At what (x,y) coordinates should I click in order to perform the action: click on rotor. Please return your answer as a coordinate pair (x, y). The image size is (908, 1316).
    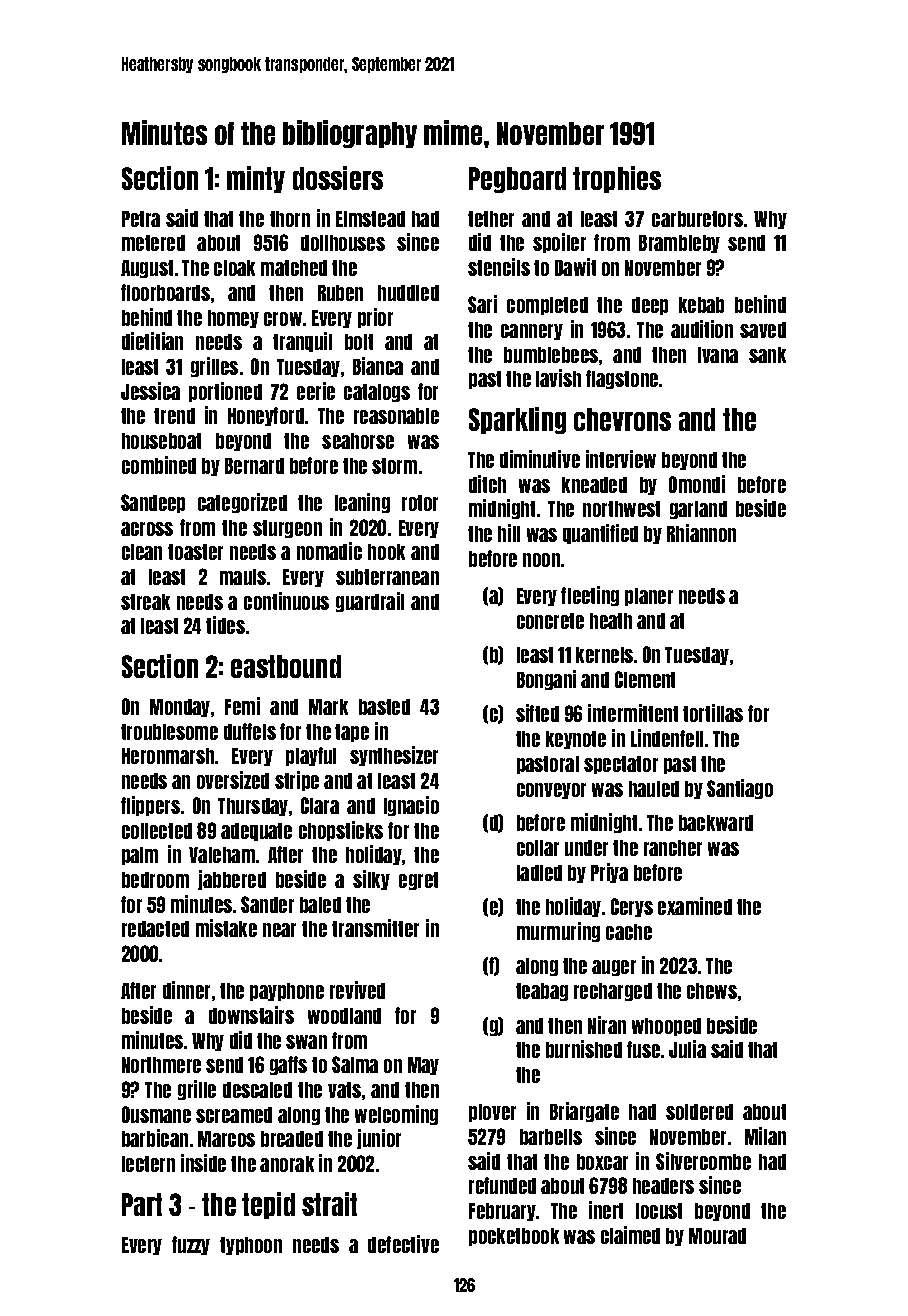
    Looking at the image, I should click on (420, 503).
